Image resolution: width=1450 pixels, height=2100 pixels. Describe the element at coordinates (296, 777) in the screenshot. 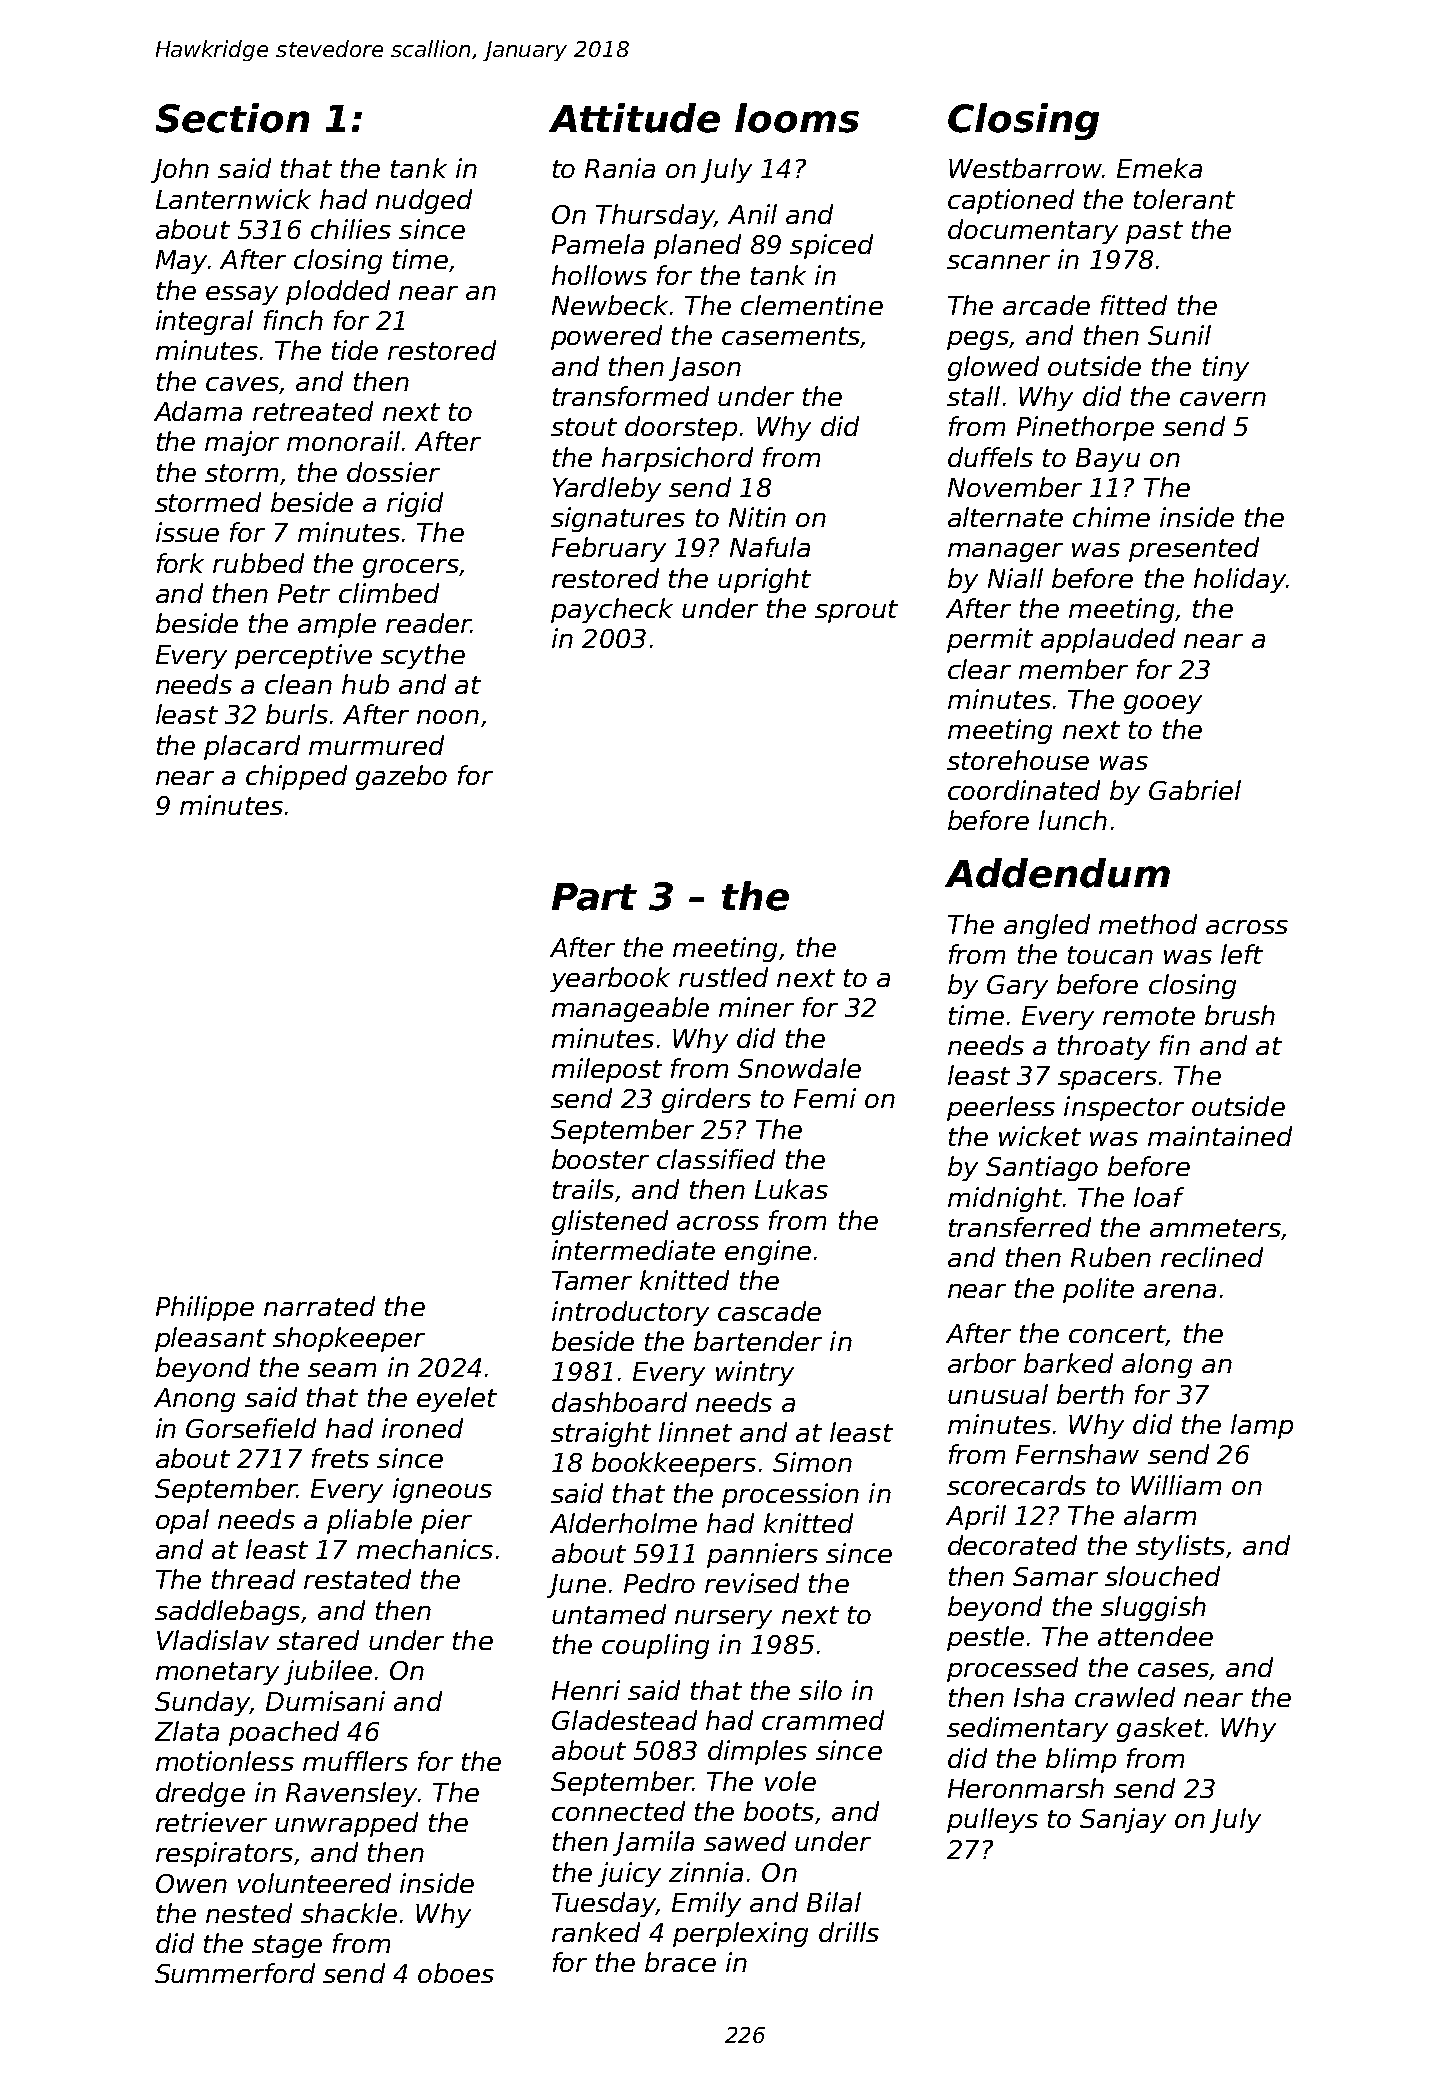

I see `chipped` at that location.
